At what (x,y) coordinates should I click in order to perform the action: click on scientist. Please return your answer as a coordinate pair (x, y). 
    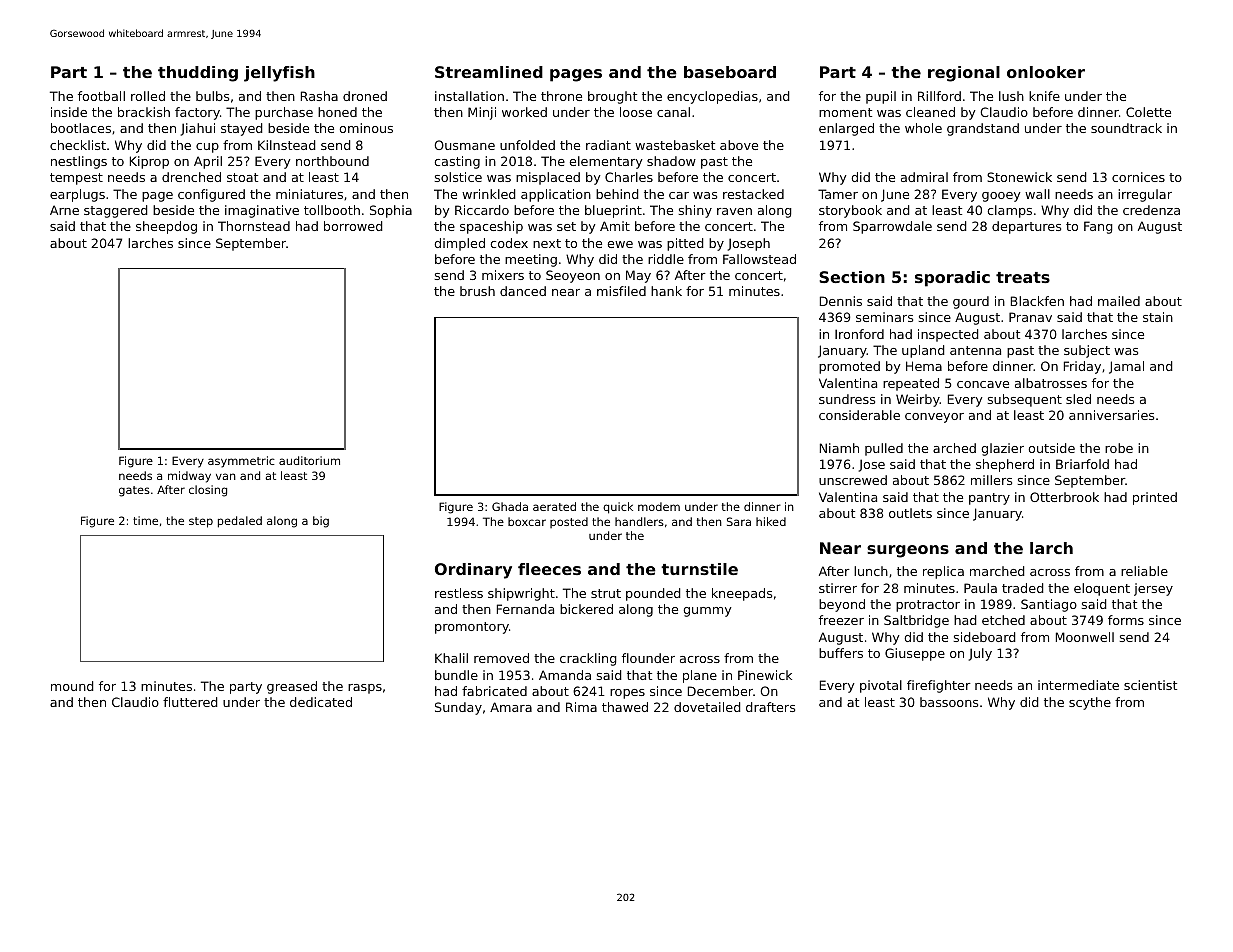
    Looking at the image, I should click on (1150, 685).
